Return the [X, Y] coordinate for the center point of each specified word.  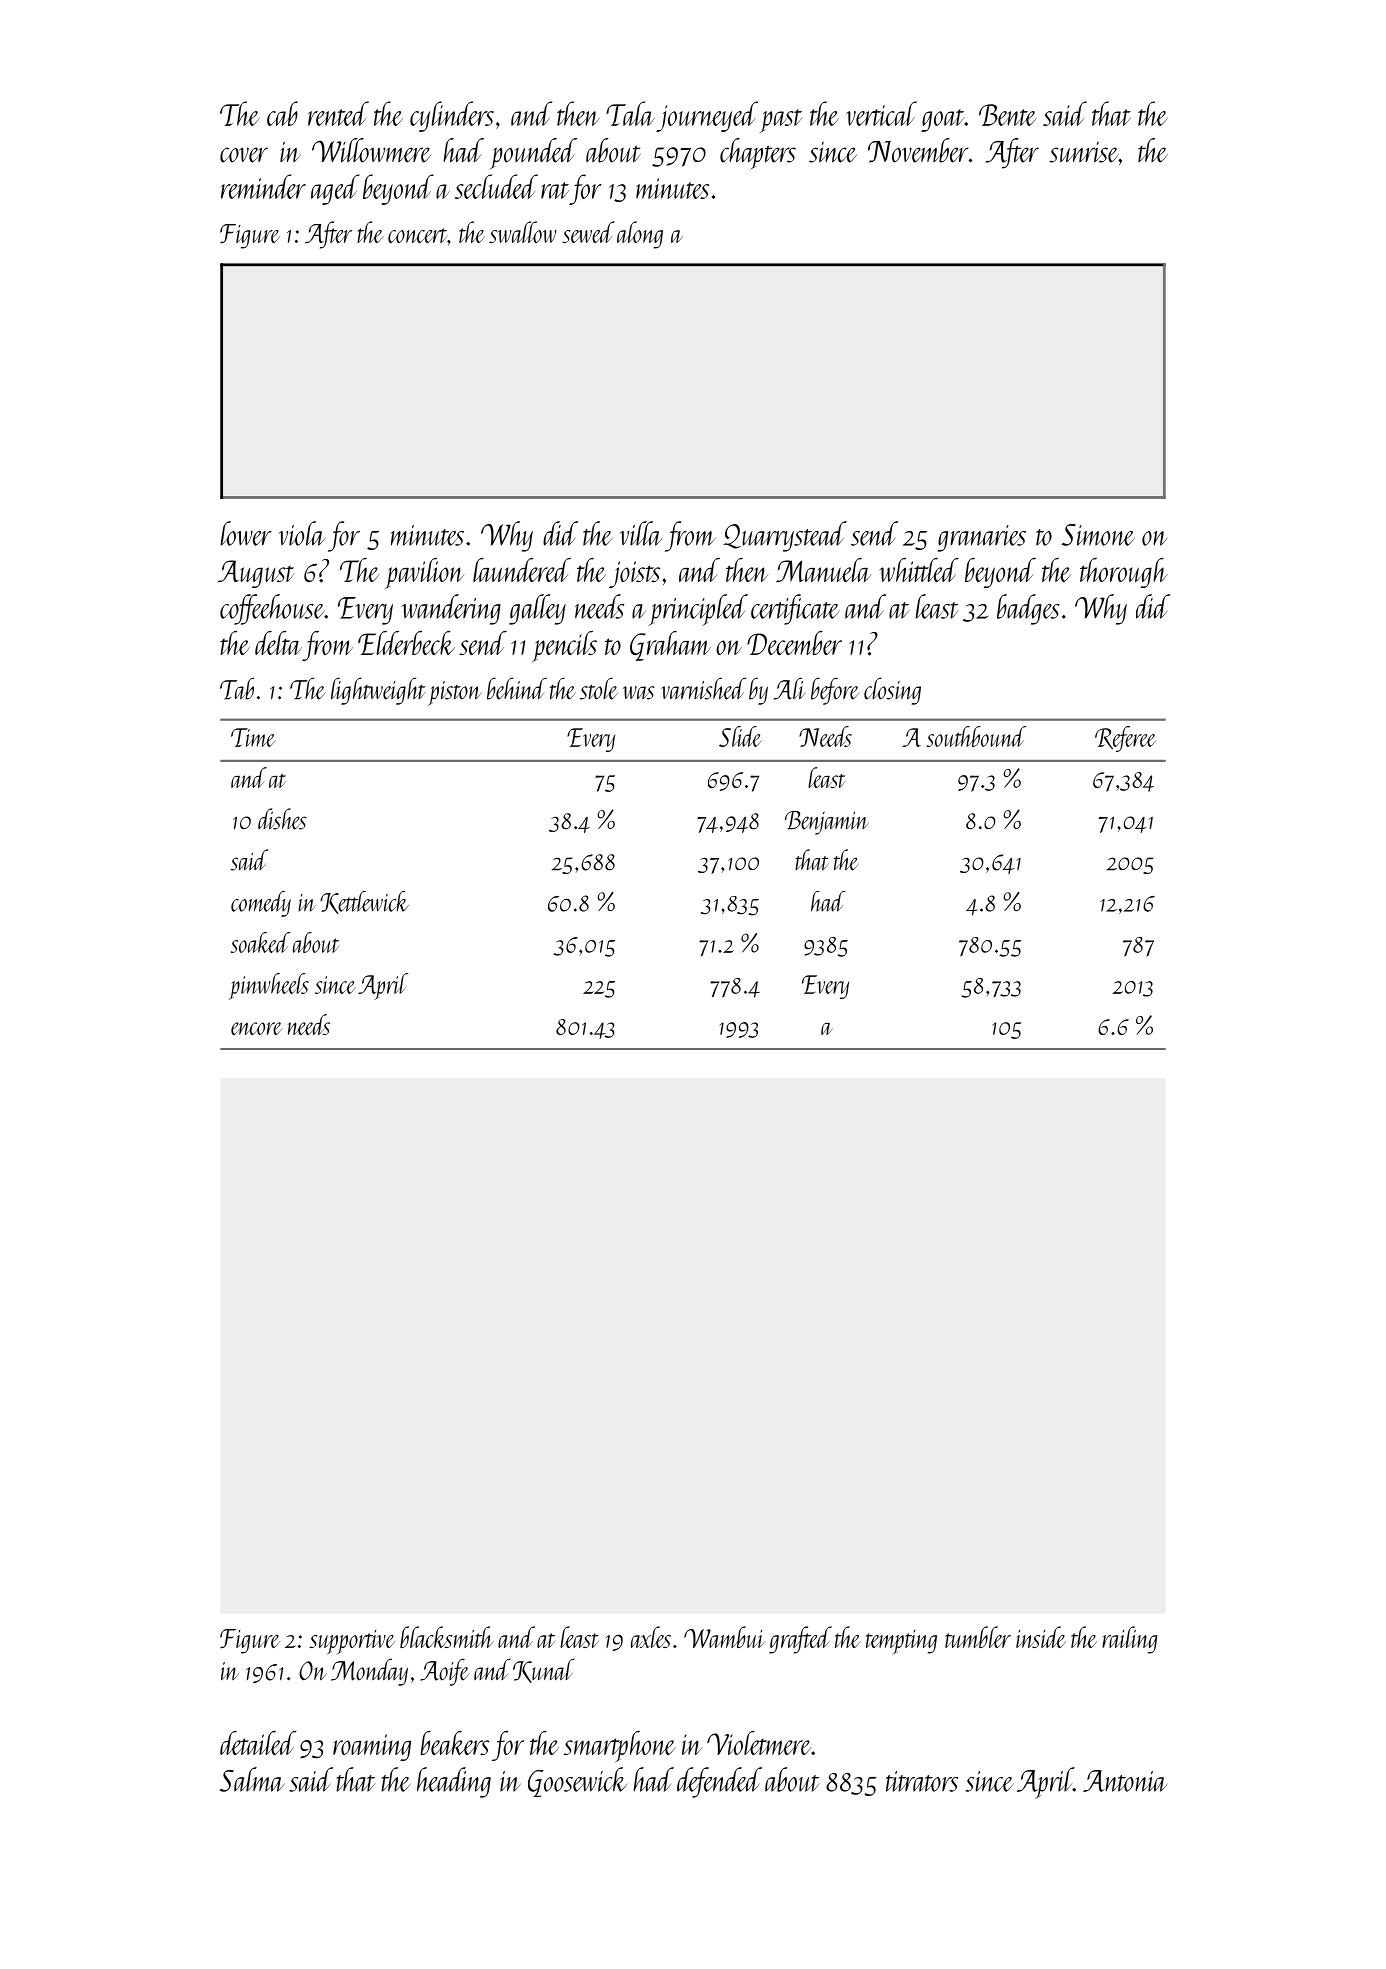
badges [1028, 609]
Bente [1008, 115]
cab [282, 113]
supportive [352, 1642]
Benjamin [827, 823]
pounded [533, 154]
